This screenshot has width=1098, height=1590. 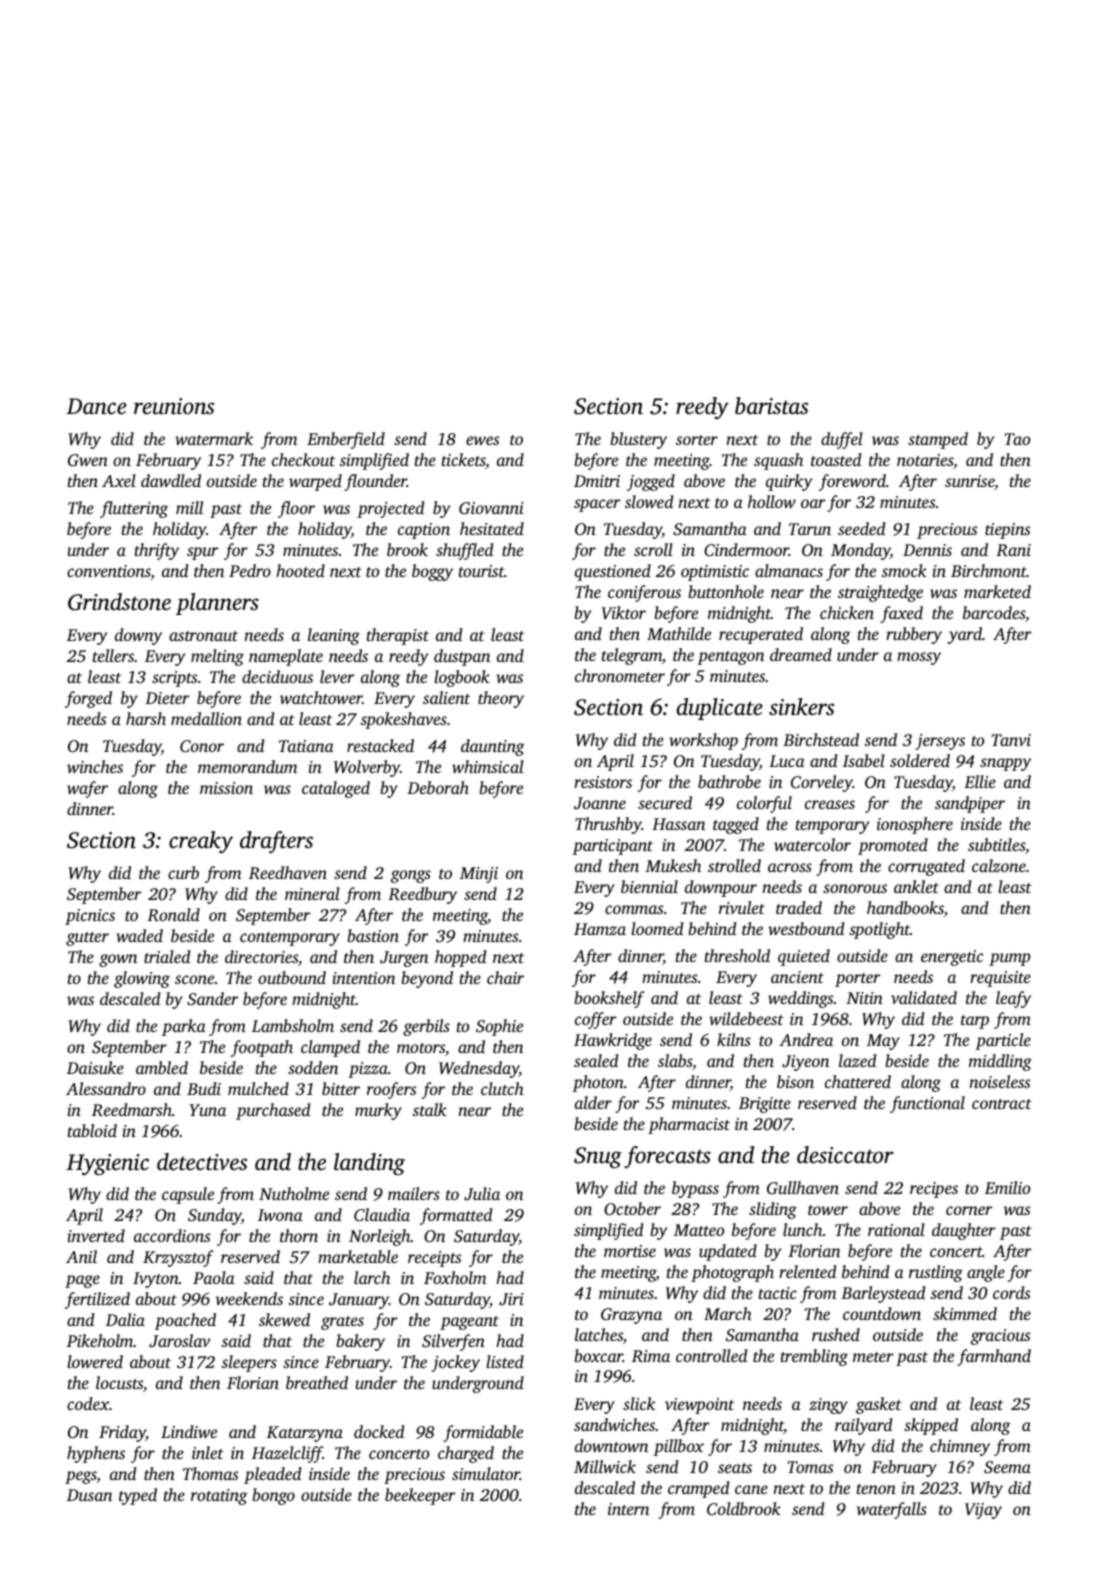 I want to click on soldered, so click(x=920, y=760).
